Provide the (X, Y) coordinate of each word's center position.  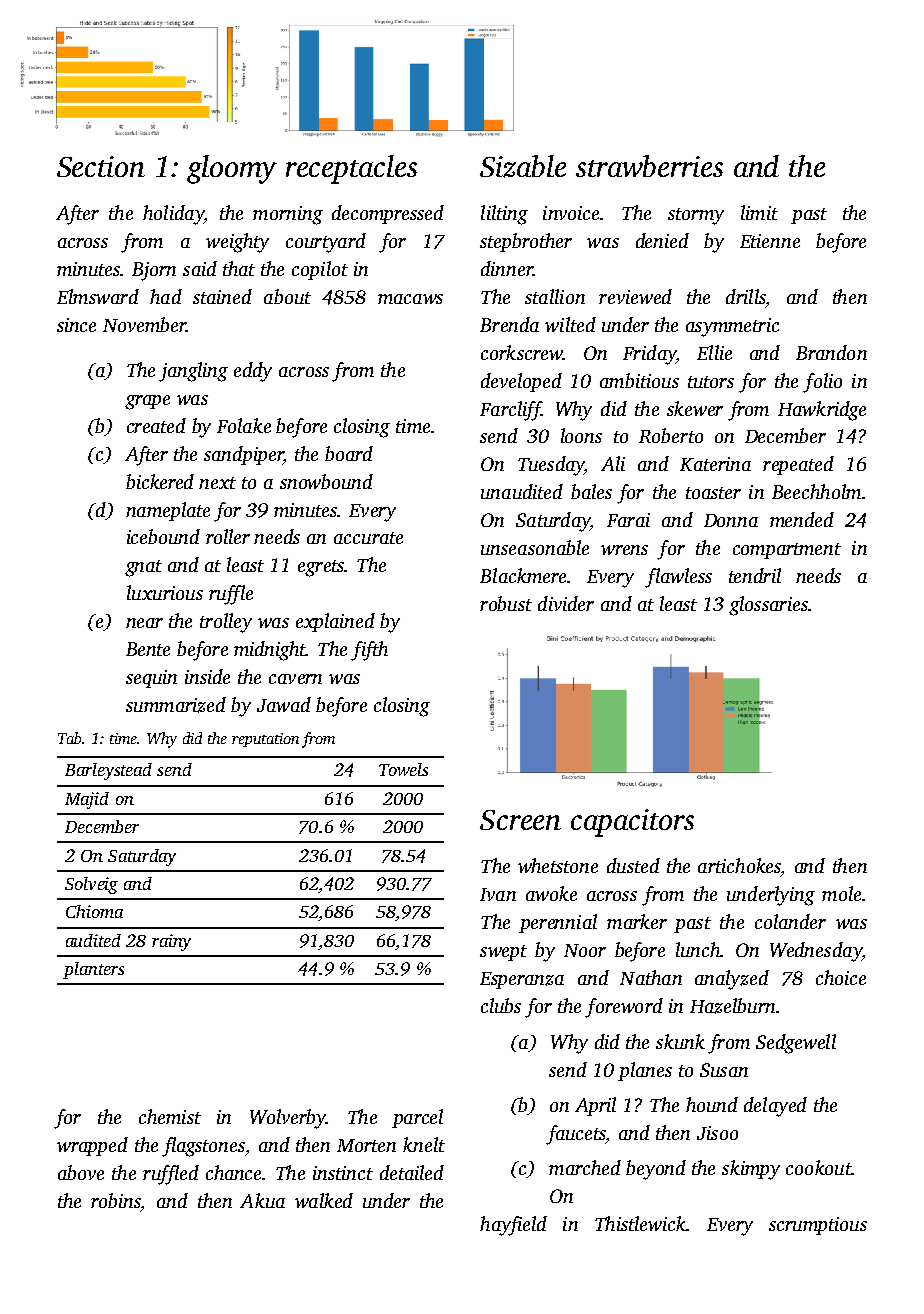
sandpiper (243, 455)
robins (116, 1200)
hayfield (513, 1226)
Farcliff (510, 411)
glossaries (768, 606)
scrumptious (818, 1226)
